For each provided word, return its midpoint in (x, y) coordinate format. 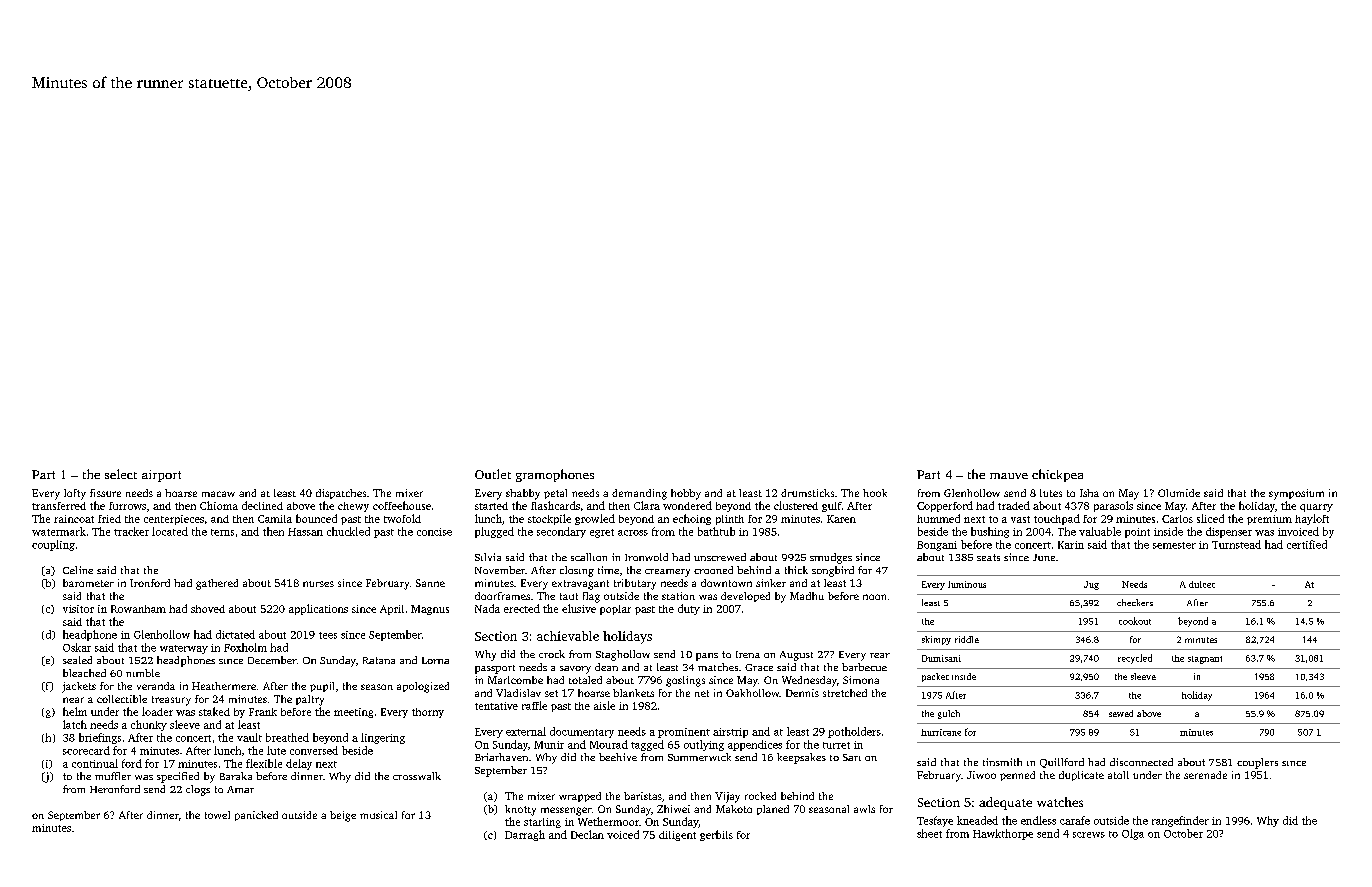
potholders (854, 732)
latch (75, 724)
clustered (796, 505)
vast (1020, 519)
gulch (949, 714)
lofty (75, 494)
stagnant (1205, 660)
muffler (113, 776)
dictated (235, 634)
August (796, 656)
